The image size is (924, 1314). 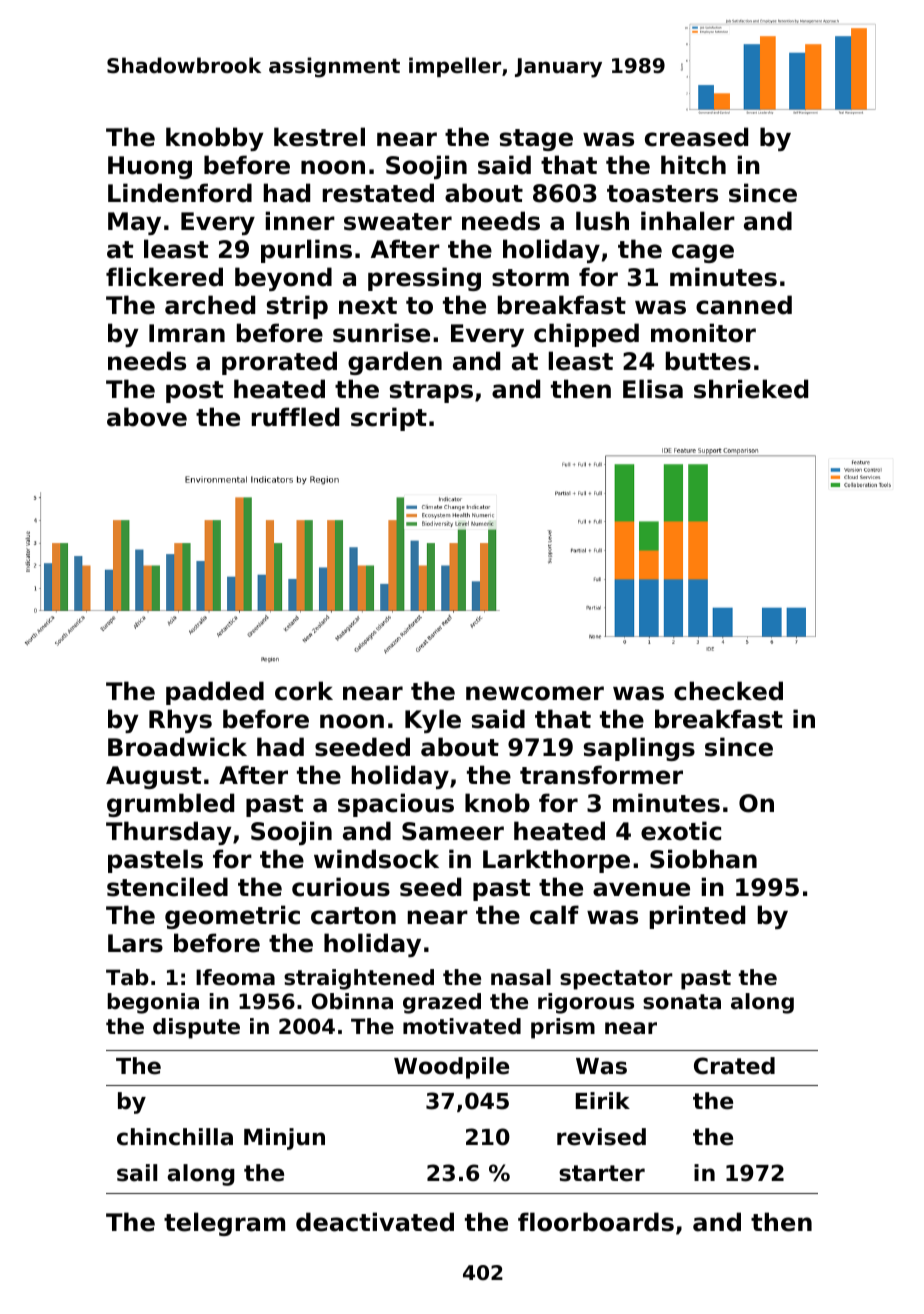 What do you see at coordinates (306, 251) in the screenshot?
I see `purlins` at bounding box center [306, 251].
